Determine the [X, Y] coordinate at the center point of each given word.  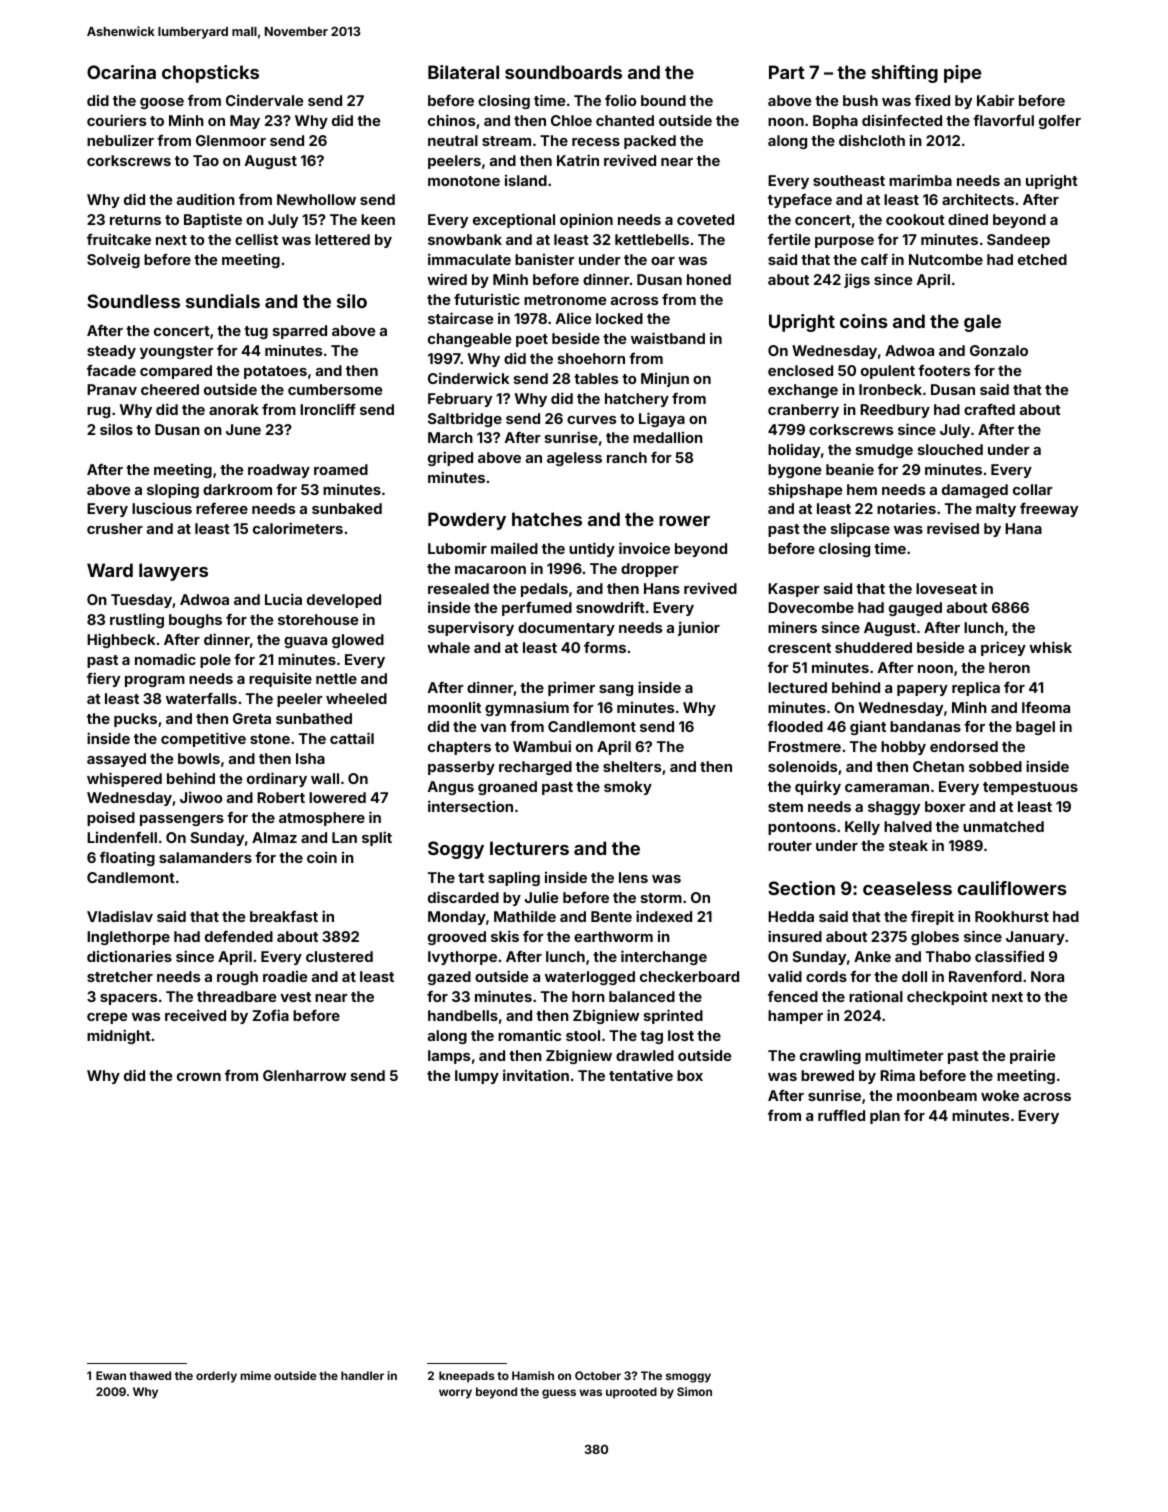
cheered [170, 389]
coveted [705, 219]
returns [135, 220]
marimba [920, 180]
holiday [794, 451]
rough [237, 978]
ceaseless [907, 888]
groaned [507, 788]
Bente [611, 916]
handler [362, 1375]
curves [591, 420]
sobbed [995, 766]
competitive [203, 739]
